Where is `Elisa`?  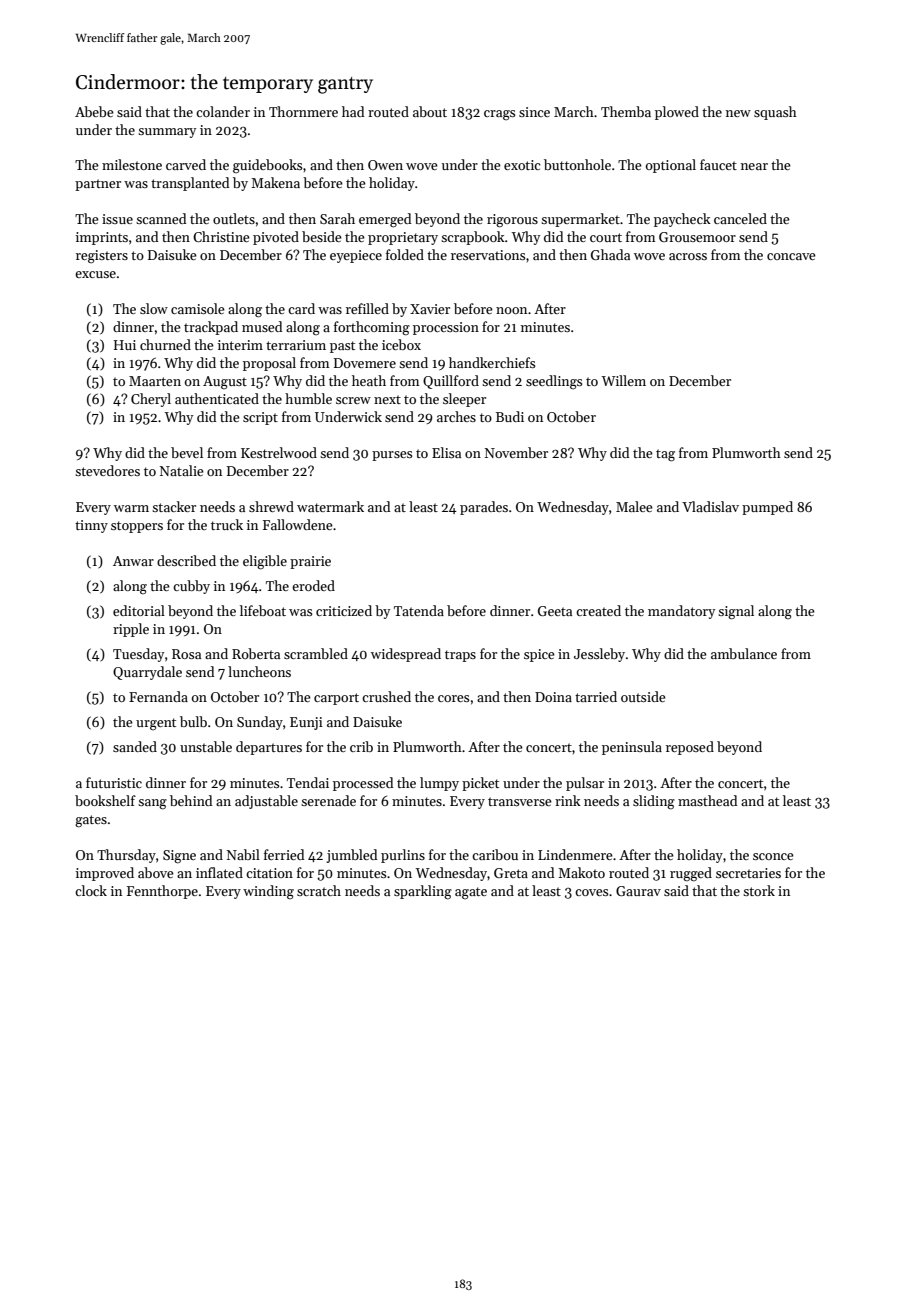
Elisa is located at coordinates (446, 452).
